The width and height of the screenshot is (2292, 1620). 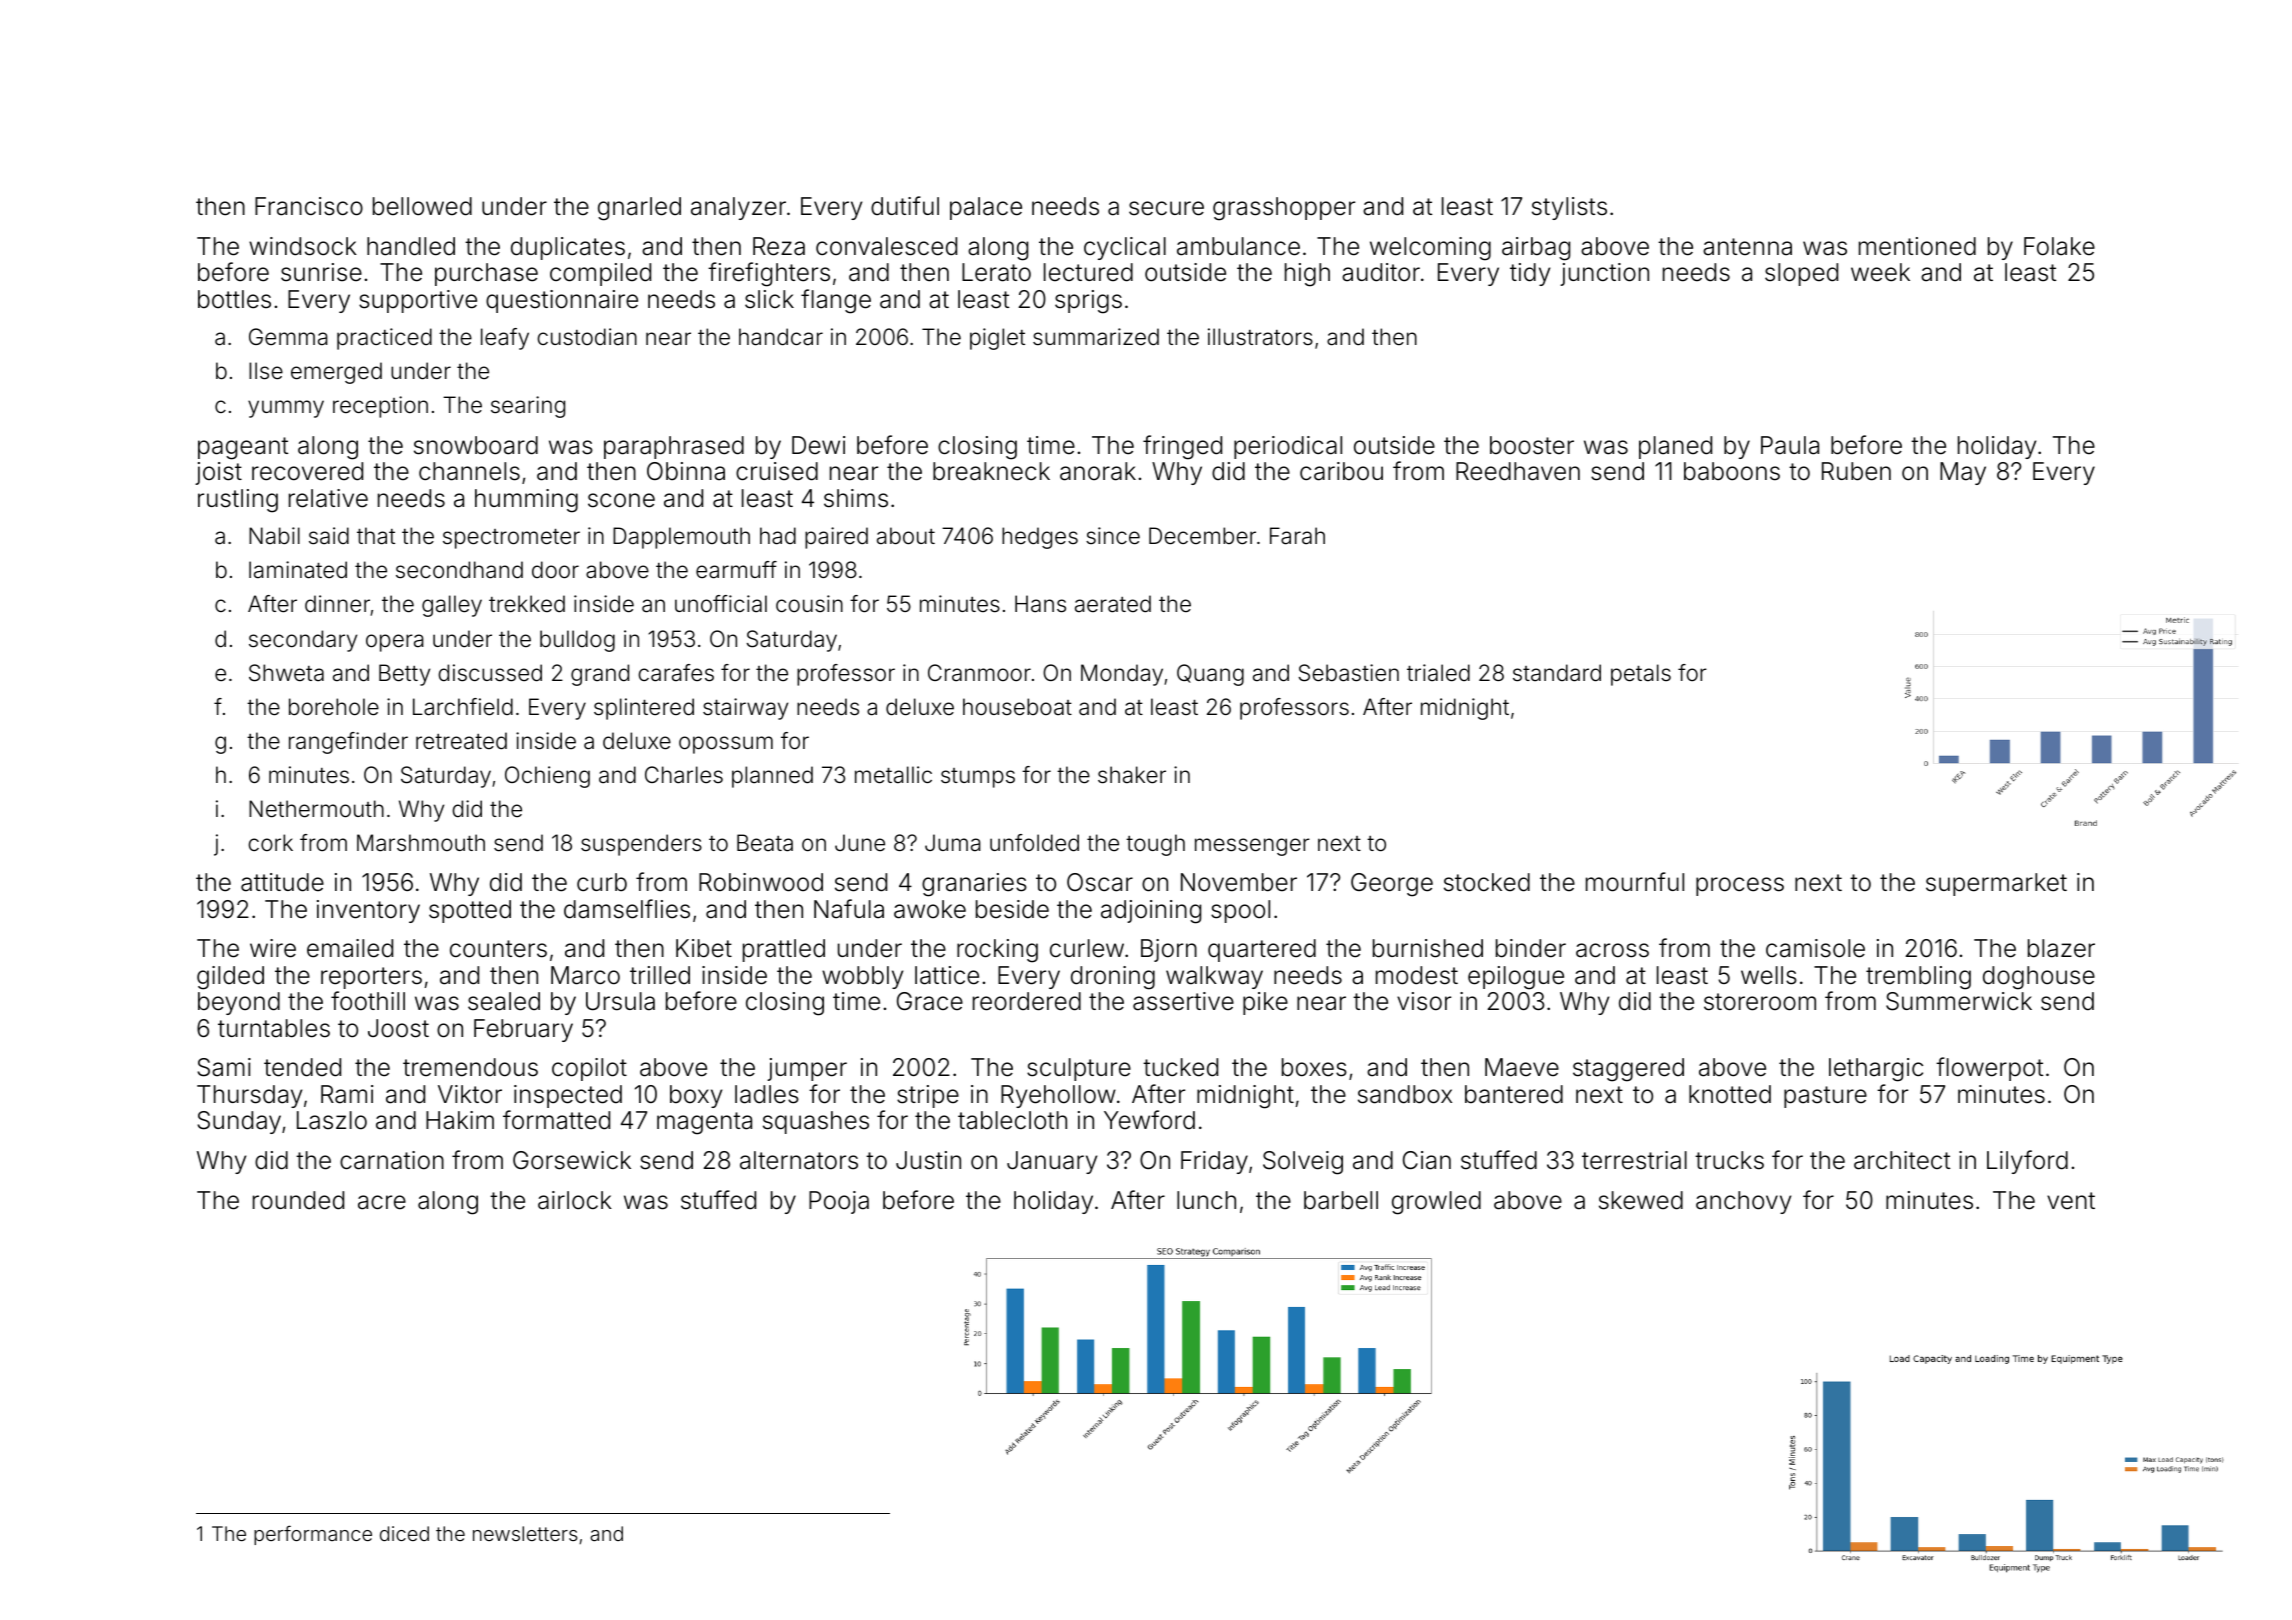 What do you see at coordinates (1113, 604) in the screenshot?
I see `aerated` at bounding box center [1113, 604].
